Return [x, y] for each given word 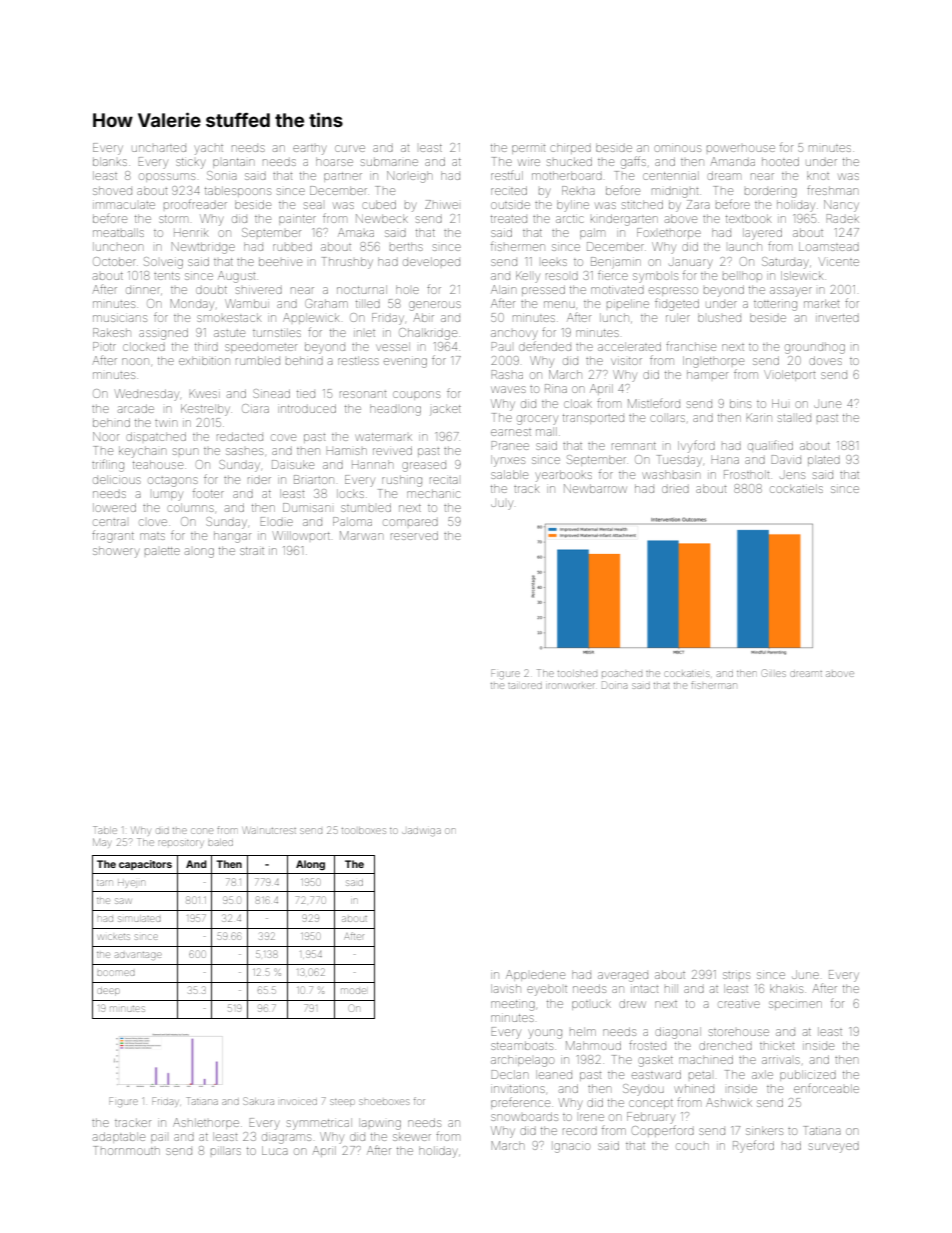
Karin [759, 417]
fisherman [713, 685]
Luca [275, 1150]
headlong [395, 410]
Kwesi [204, 393]
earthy [309, 150]
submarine [389, 161]
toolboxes [364, 830]
